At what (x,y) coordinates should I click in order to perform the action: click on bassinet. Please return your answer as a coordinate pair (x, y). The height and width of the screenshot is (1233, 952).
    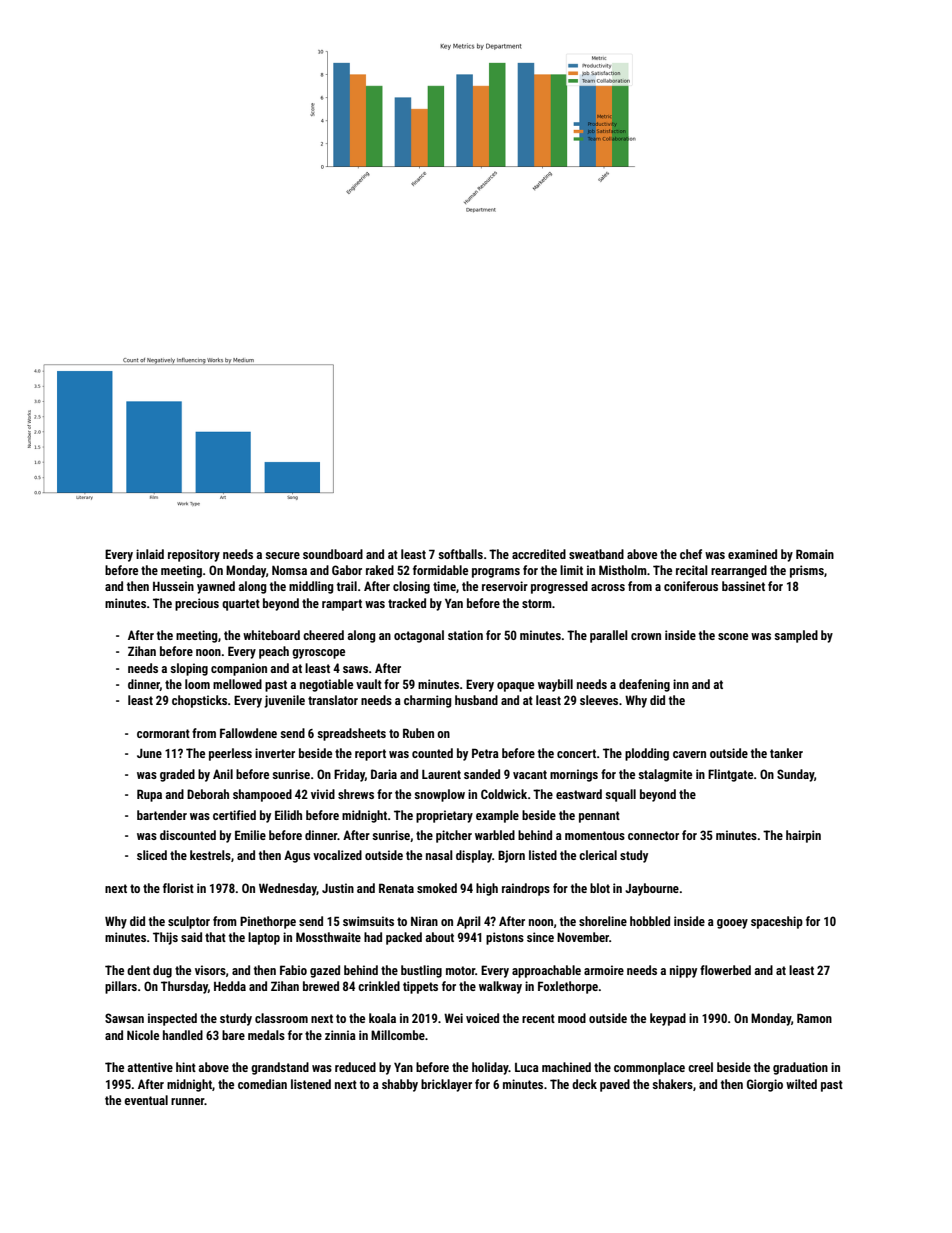
    Looking at the image, I should click on (743, 586).
